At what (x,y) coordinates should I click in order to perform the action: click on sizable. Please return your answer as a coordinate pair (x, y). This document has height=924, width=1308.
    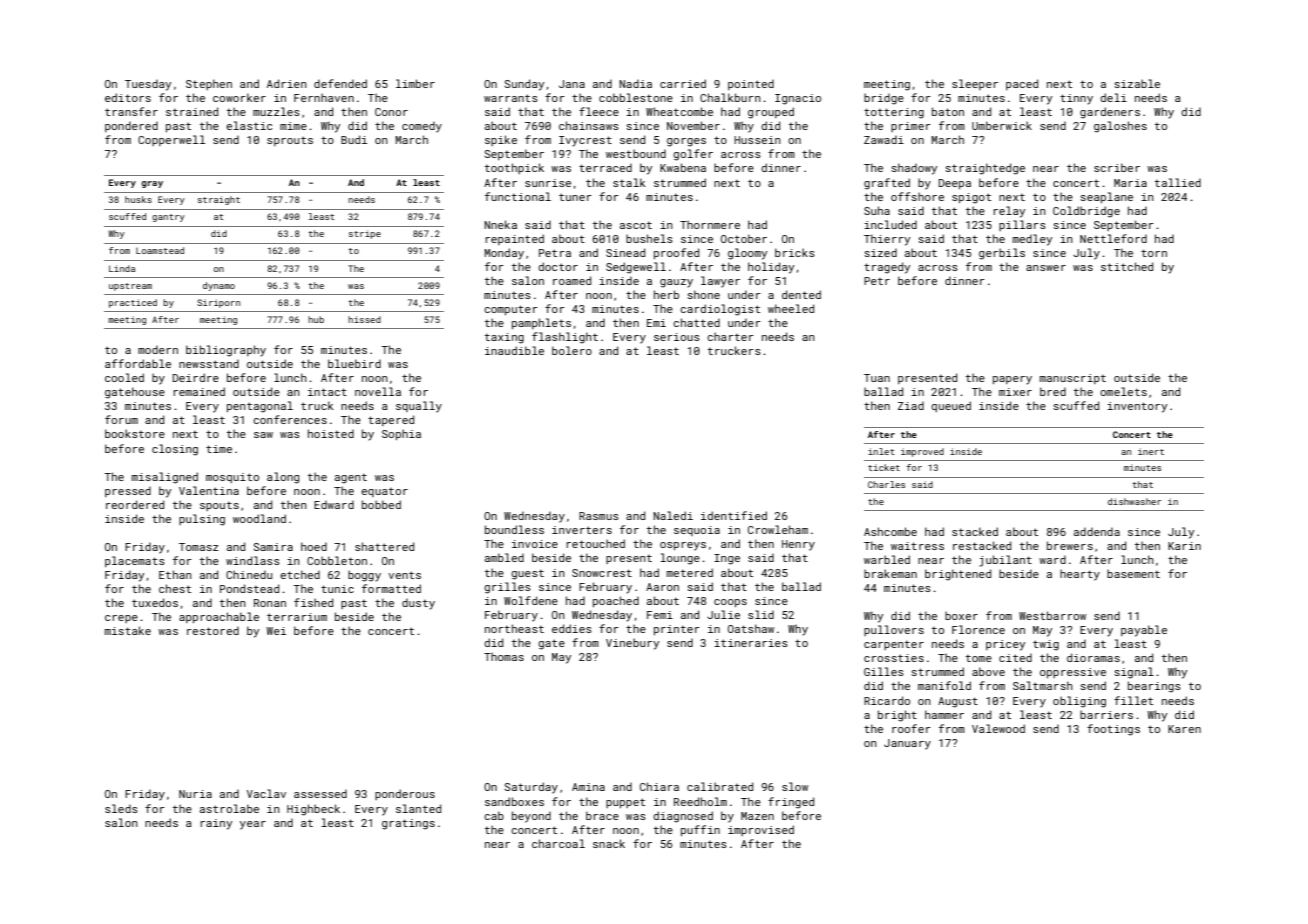
    Looking at the image, I should click on (1137, 83).
